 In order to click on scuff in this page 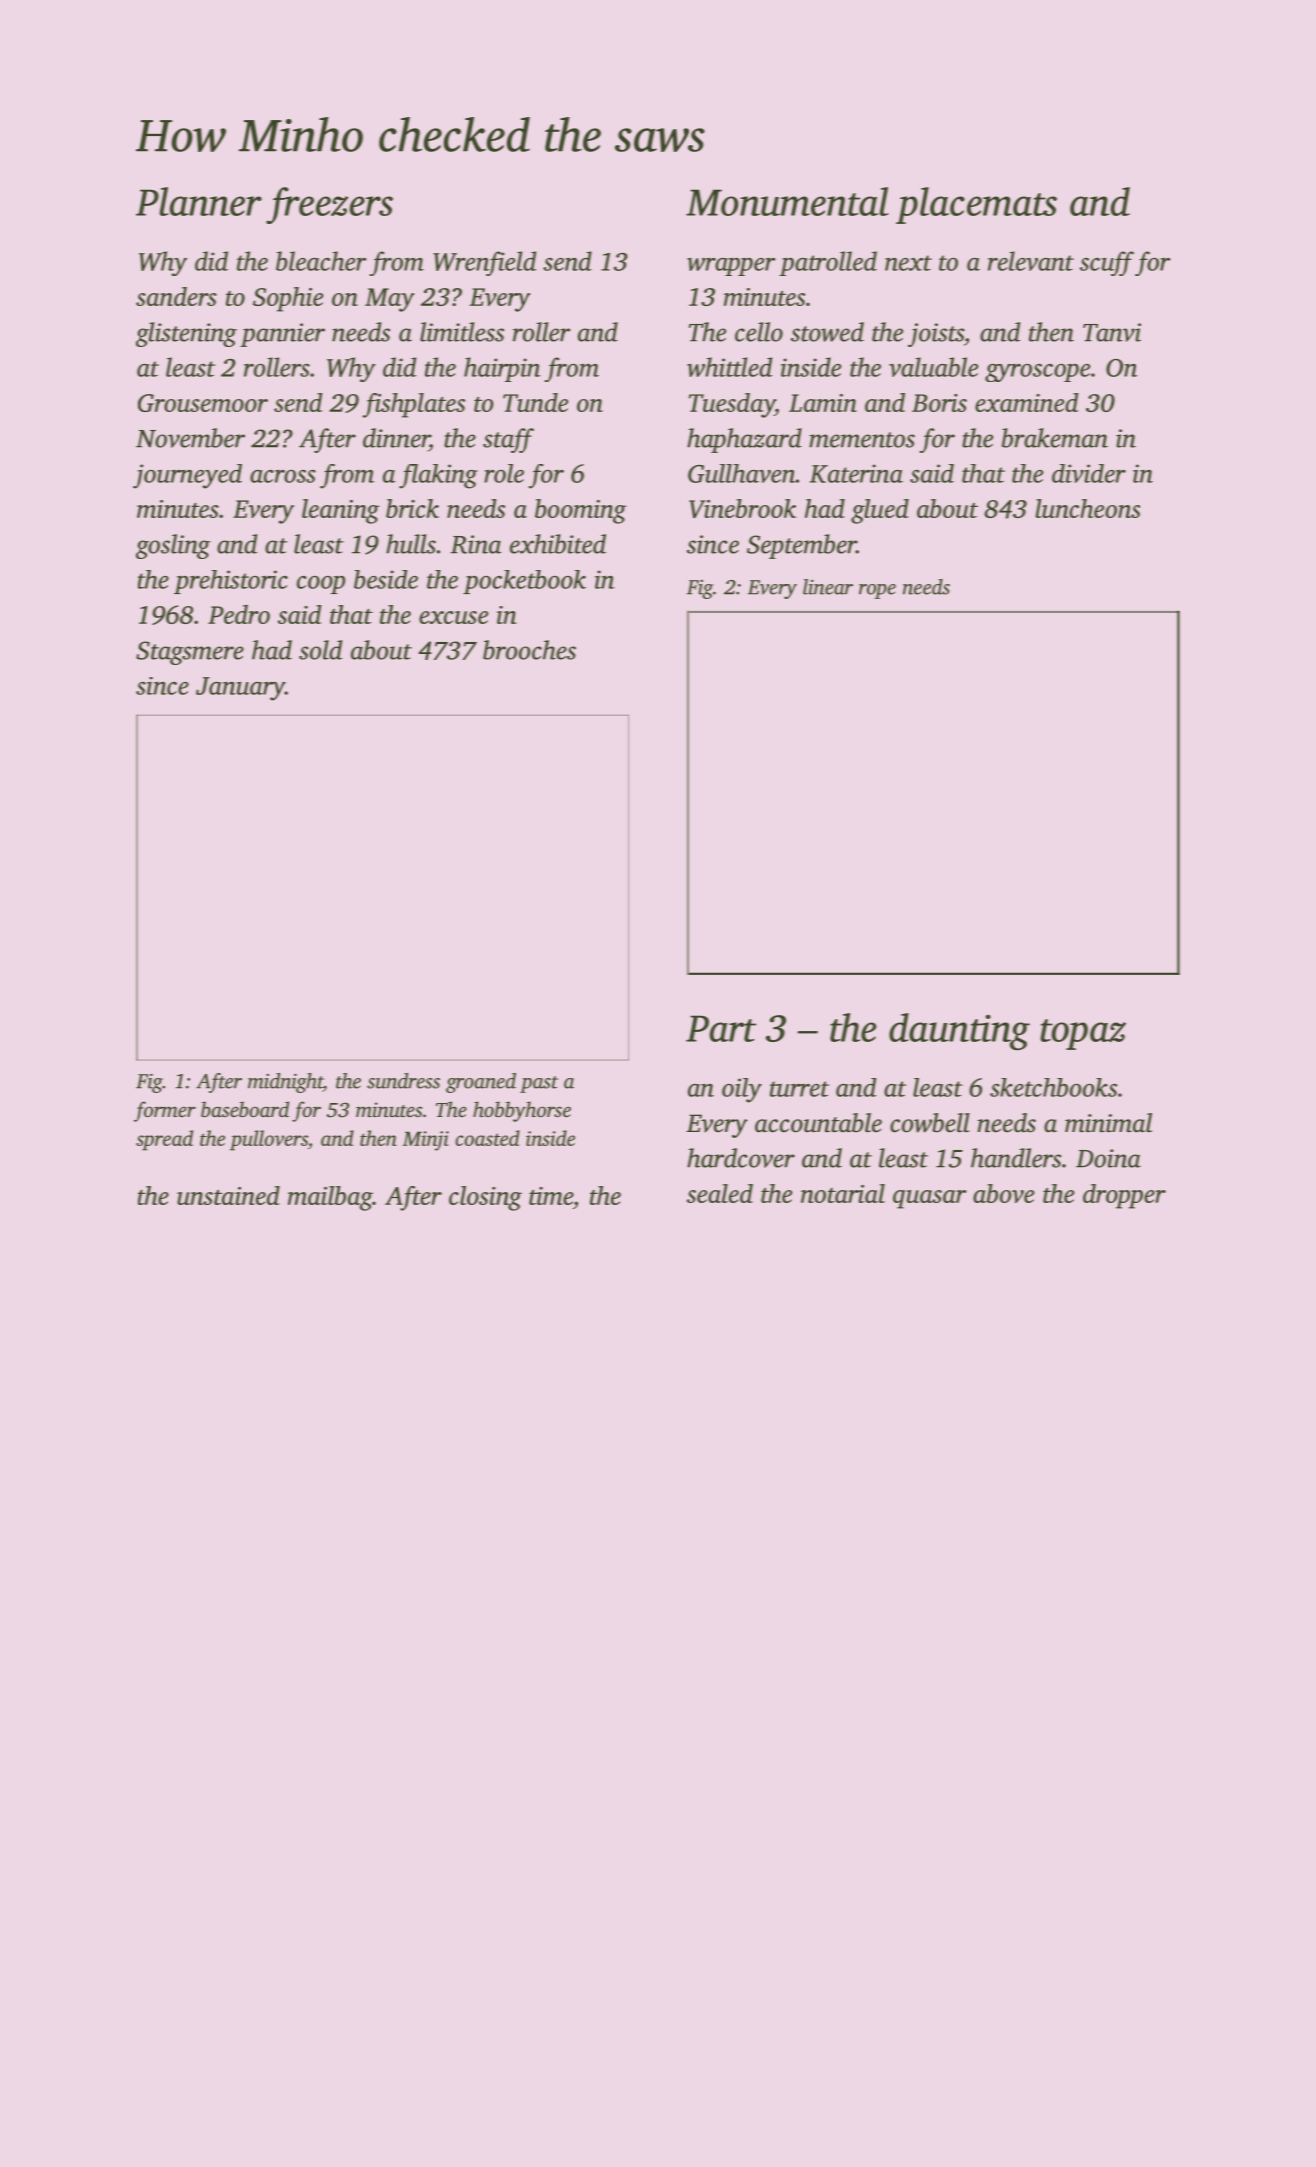, I will do `click(1107, 263)`.
